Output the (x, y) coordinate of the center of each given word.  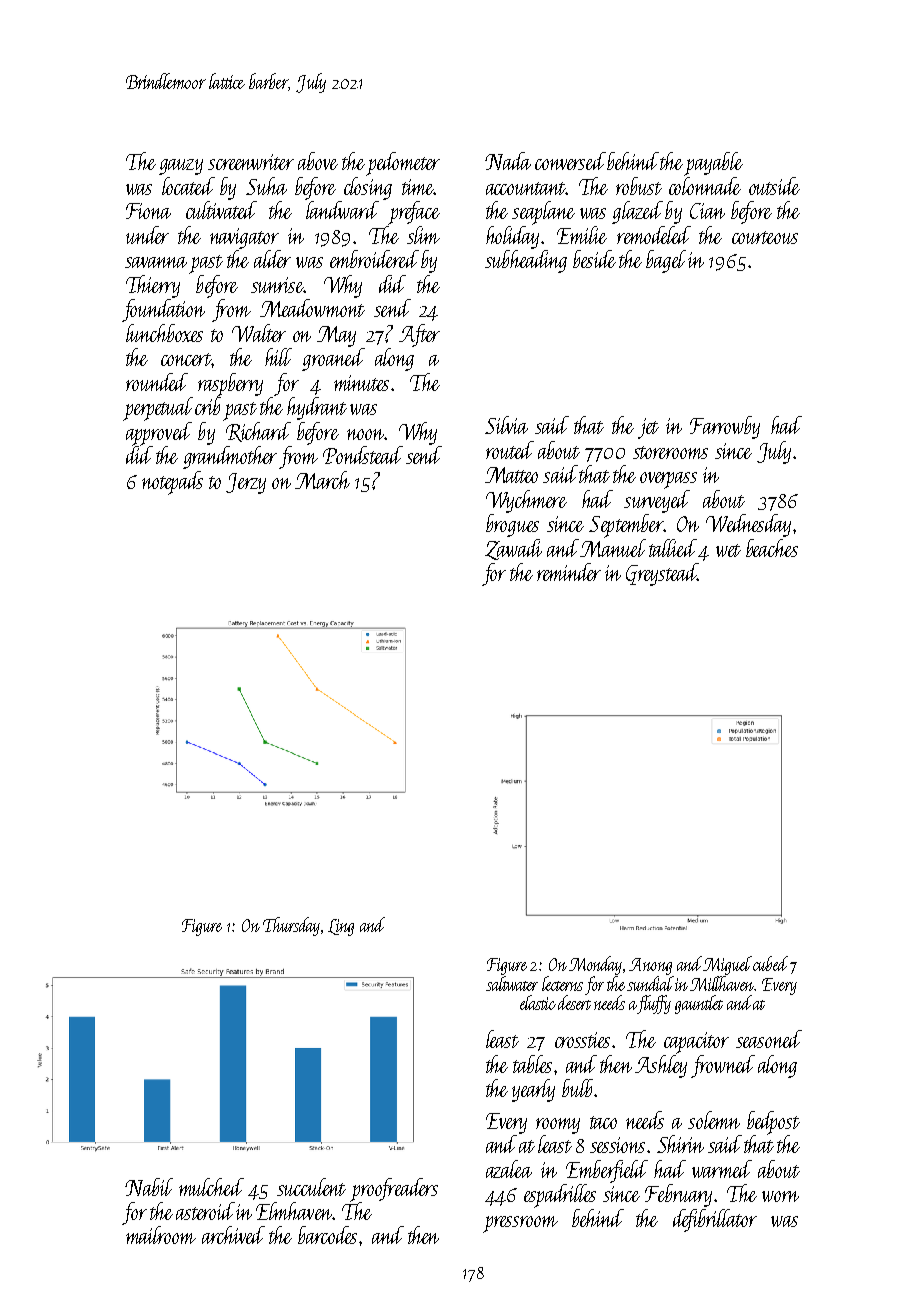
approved (159, 434)
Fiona (148, 211)
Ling (341, 927)
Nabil (149, 1187)
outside (774, 186)
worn (780, 1196)
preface (414, 213)
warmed (722, 1169)
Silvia (506, 425)
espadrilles (560, 1196)
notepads (172, 483)
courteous (765, 237)
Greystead (662, 574)
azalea (509, 1169)
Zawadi (513, 549)
